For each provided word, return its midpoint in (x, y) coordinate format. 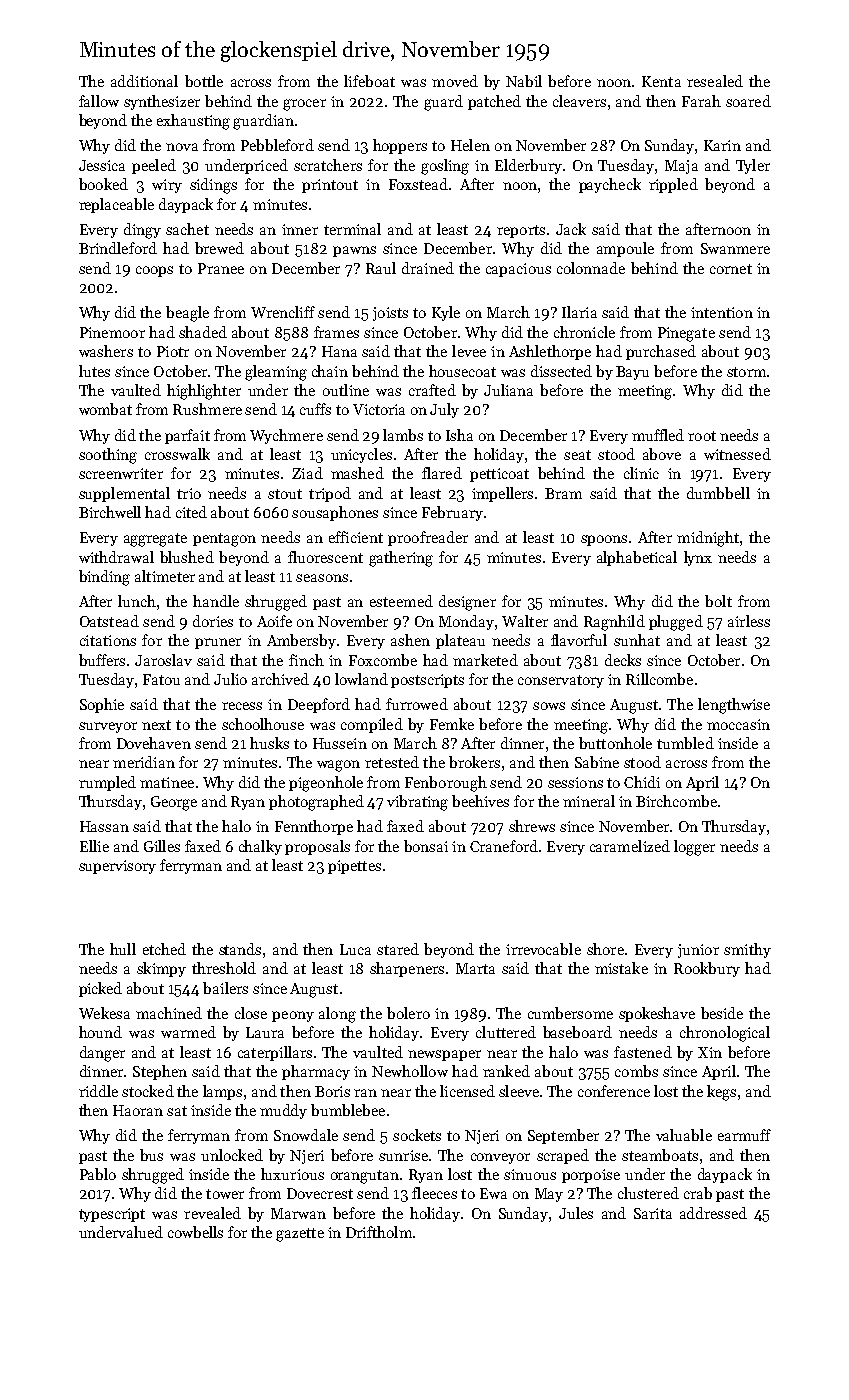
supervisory (117, 867)
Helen (470, 145)
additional (144, 81)
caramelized (630, 846)
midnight (708, 539)
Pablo (98, 1174)
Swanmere (735, 248)
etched (164, 949)
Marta (475, 968)
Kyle (446, 313)
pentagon (224, 540)
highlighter (204, 392)
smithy (747, 950)
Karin (722, 145)
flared (442, 473)
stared (398, 949)
